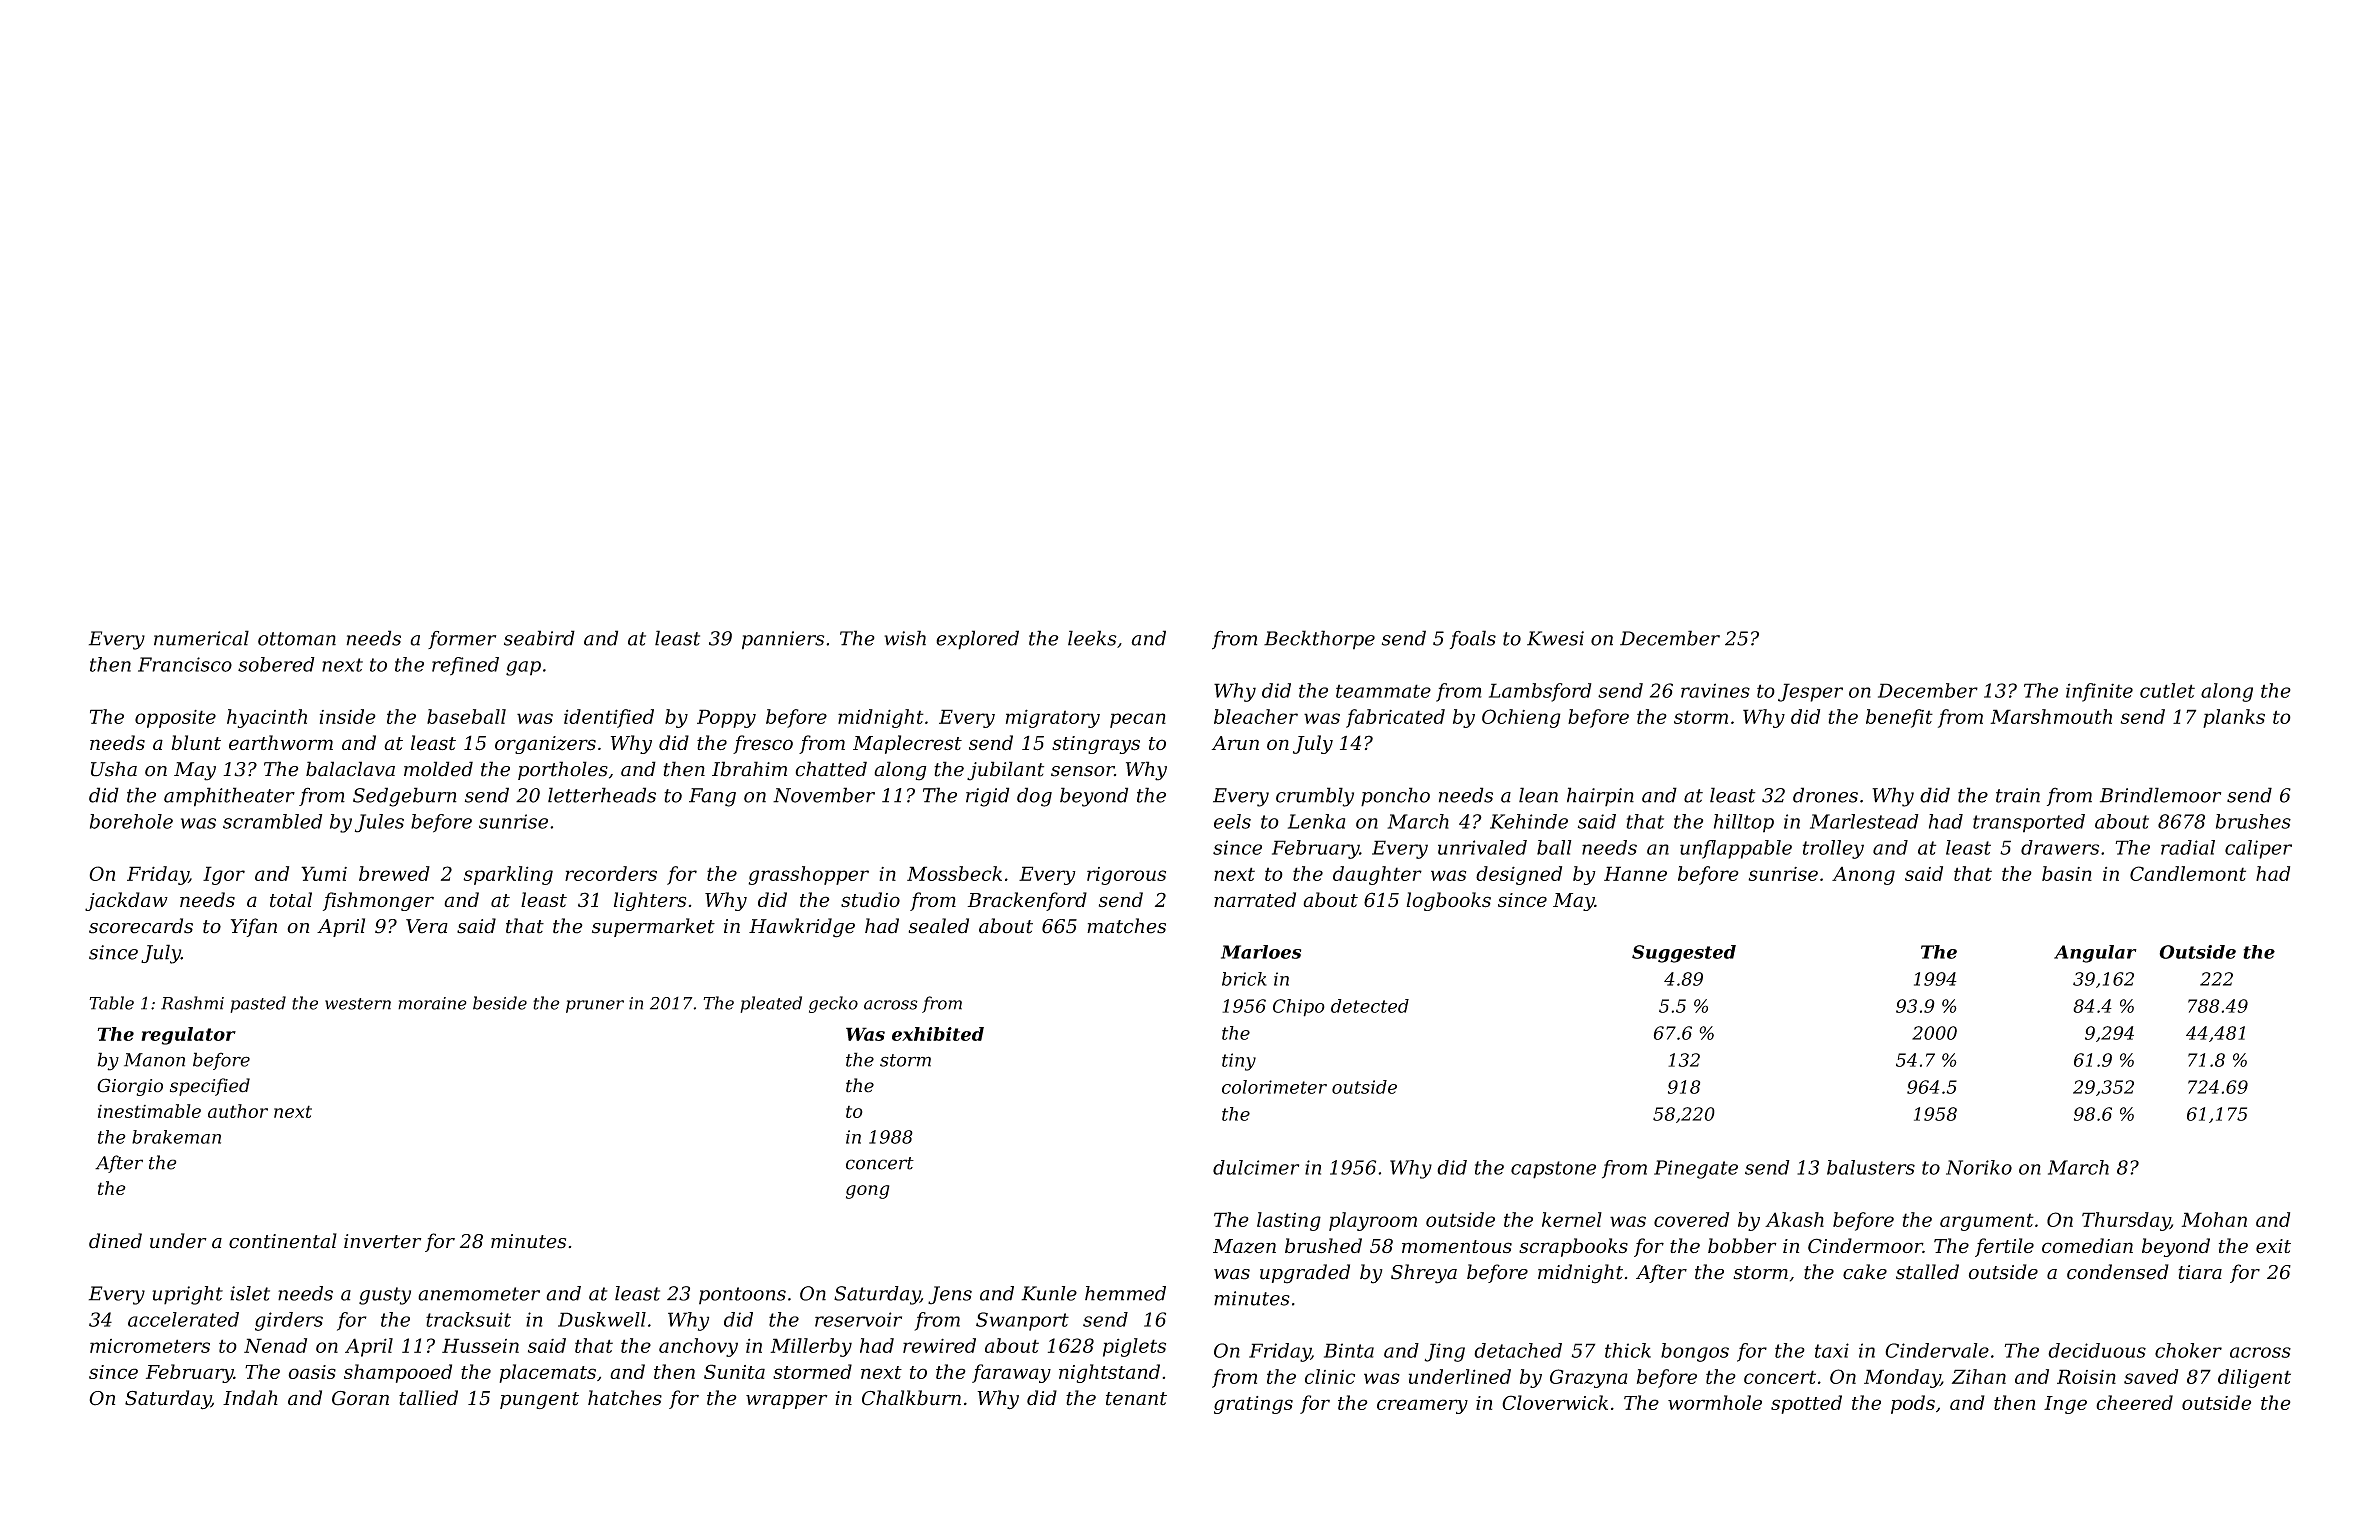 The width and height of the image is (2380, 1540). What do you see at coordinates (1902, 1378) in the image?
I see `Monday` at bounding box center [1902, 1378].
